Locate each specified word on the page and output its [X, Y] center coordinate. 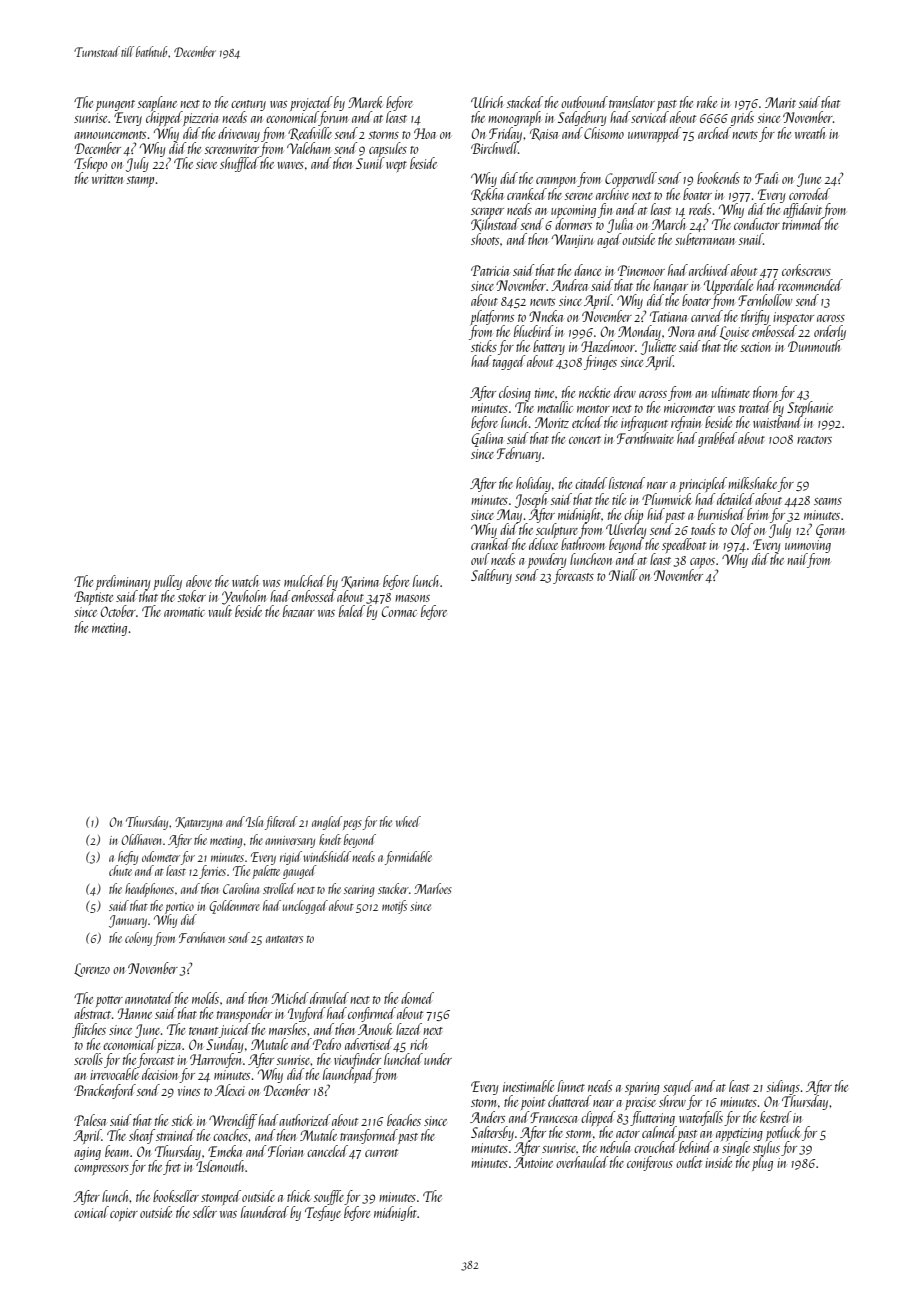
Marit [780, 102]
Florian [285, 1151]
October [118, 611]
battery [549, 347]
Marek [365, 102]
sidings [783, 1087]
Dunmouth [814, 346]
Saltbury [491, 576]
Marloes [433, 888]
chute [120, 870]
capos [702, 563]
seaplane [157, 104]
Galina [487, 439]
